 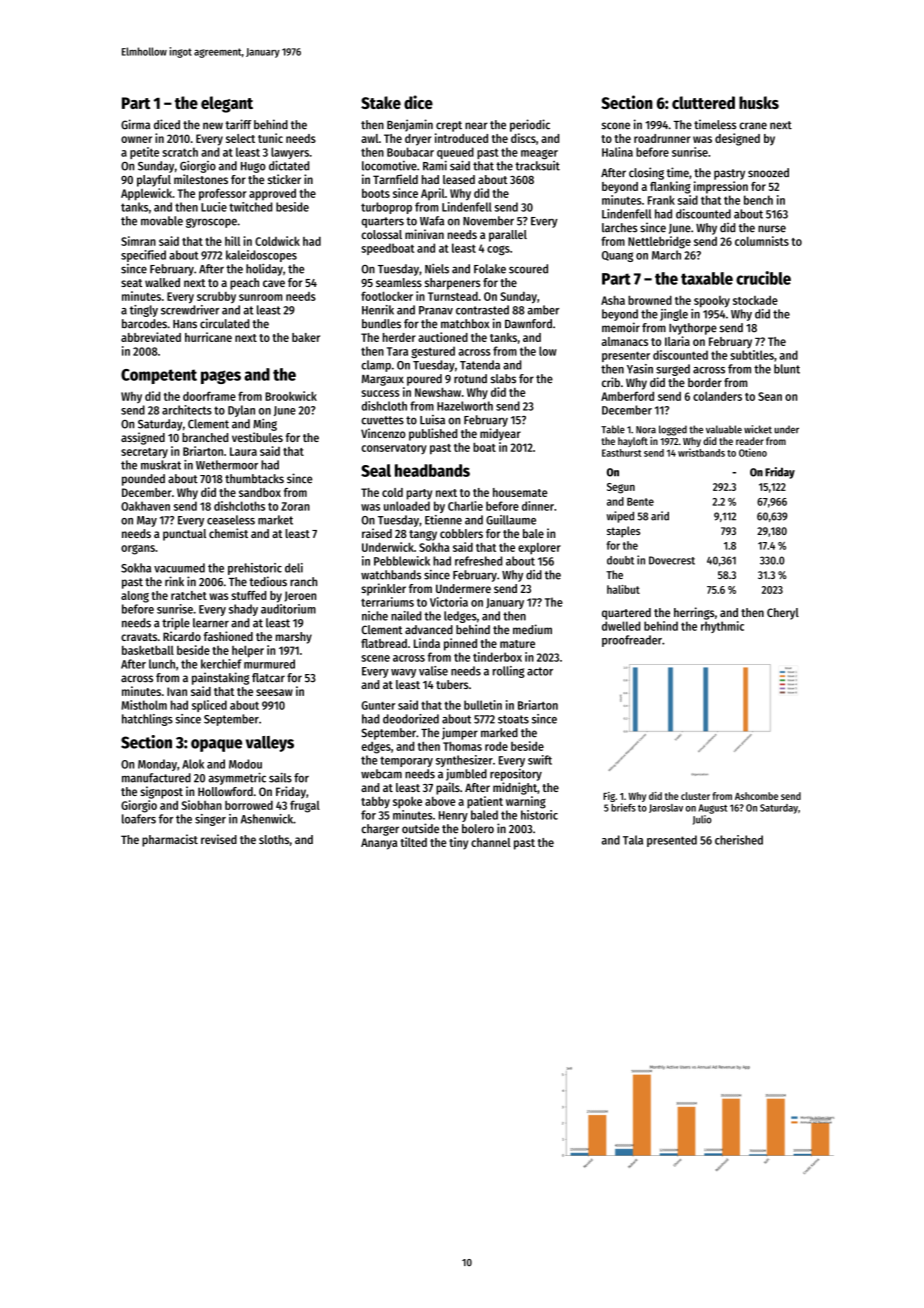 I want to click on cluttered, so click(x=703, y=102).
